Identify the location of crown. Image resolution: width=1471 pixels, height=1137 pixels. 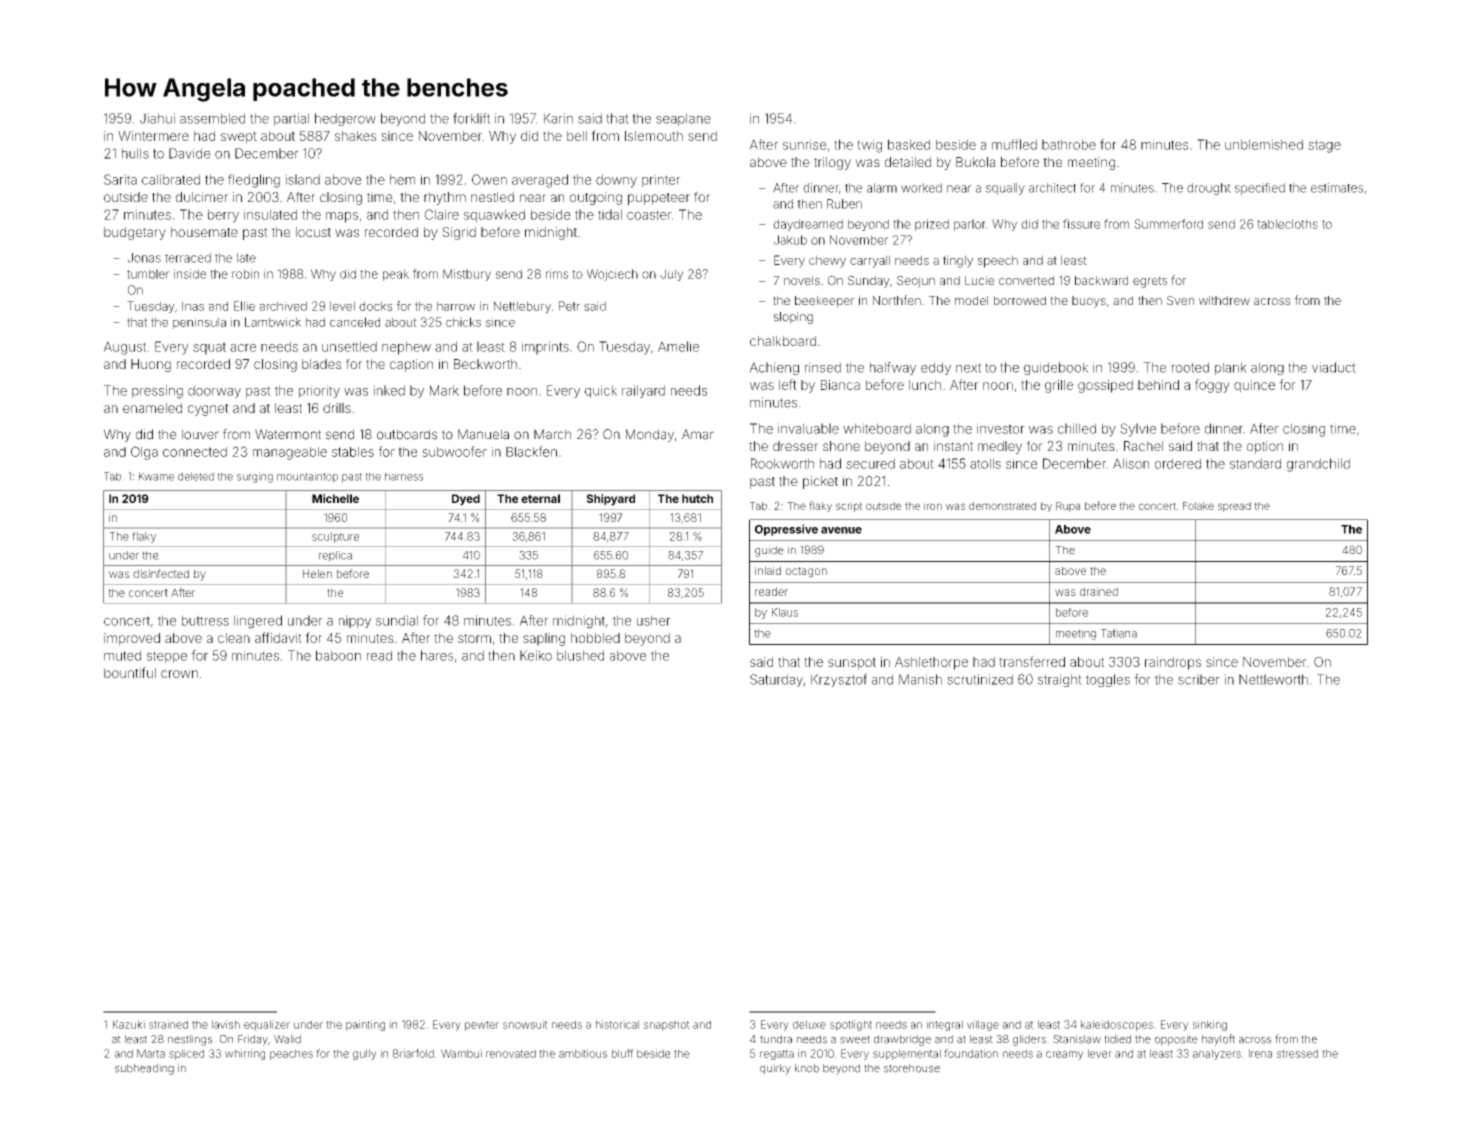
(179, 674).
